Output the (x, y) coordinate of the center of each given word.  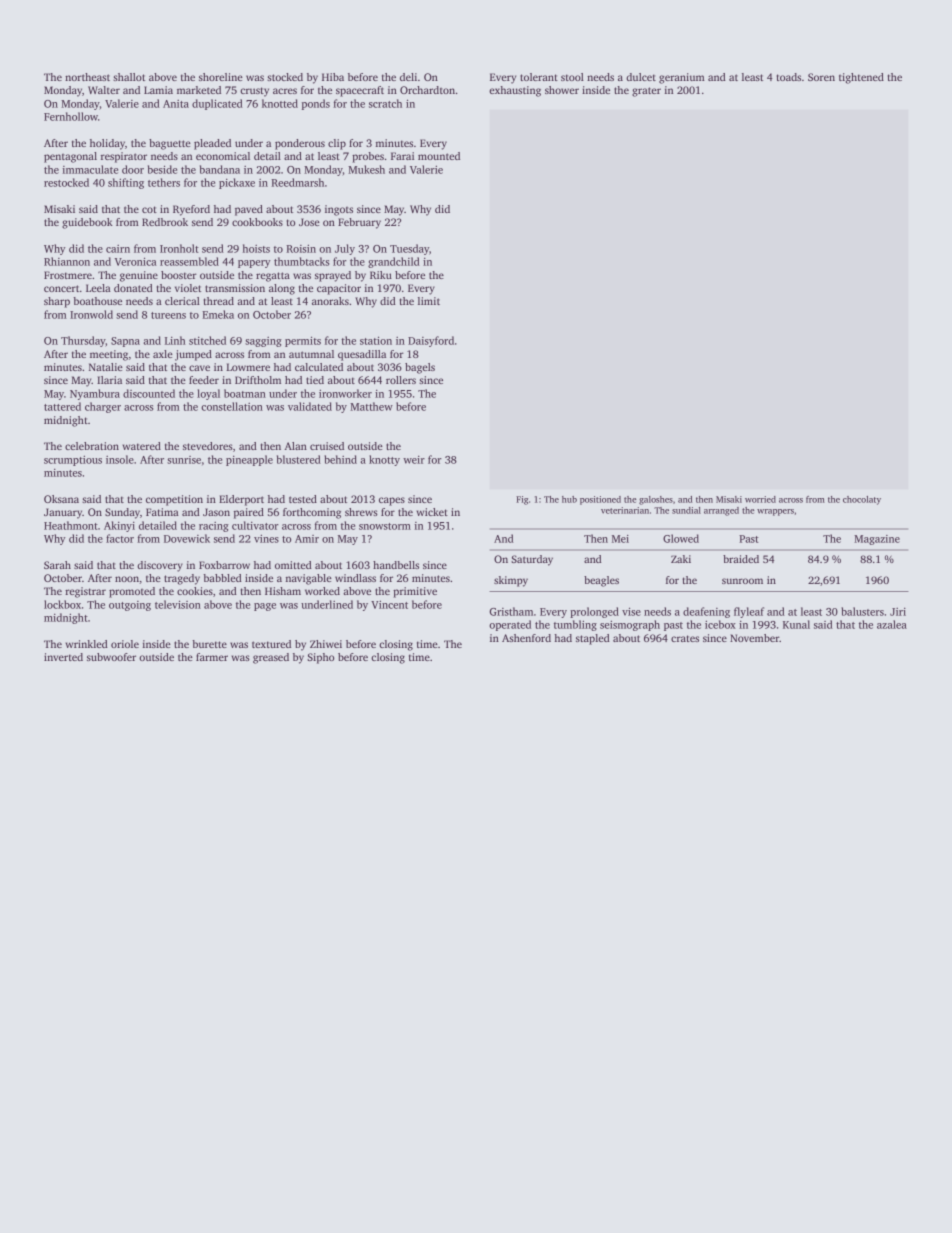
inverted (63, 657)
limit (429, 301)
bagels (420, 368)
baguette (170, 144)
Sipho (320, 658)
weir (414, 460)
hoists (256, 248)
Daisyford (431, 341)
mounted (439, 156)
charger (103, 407)
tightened (861, 78)
